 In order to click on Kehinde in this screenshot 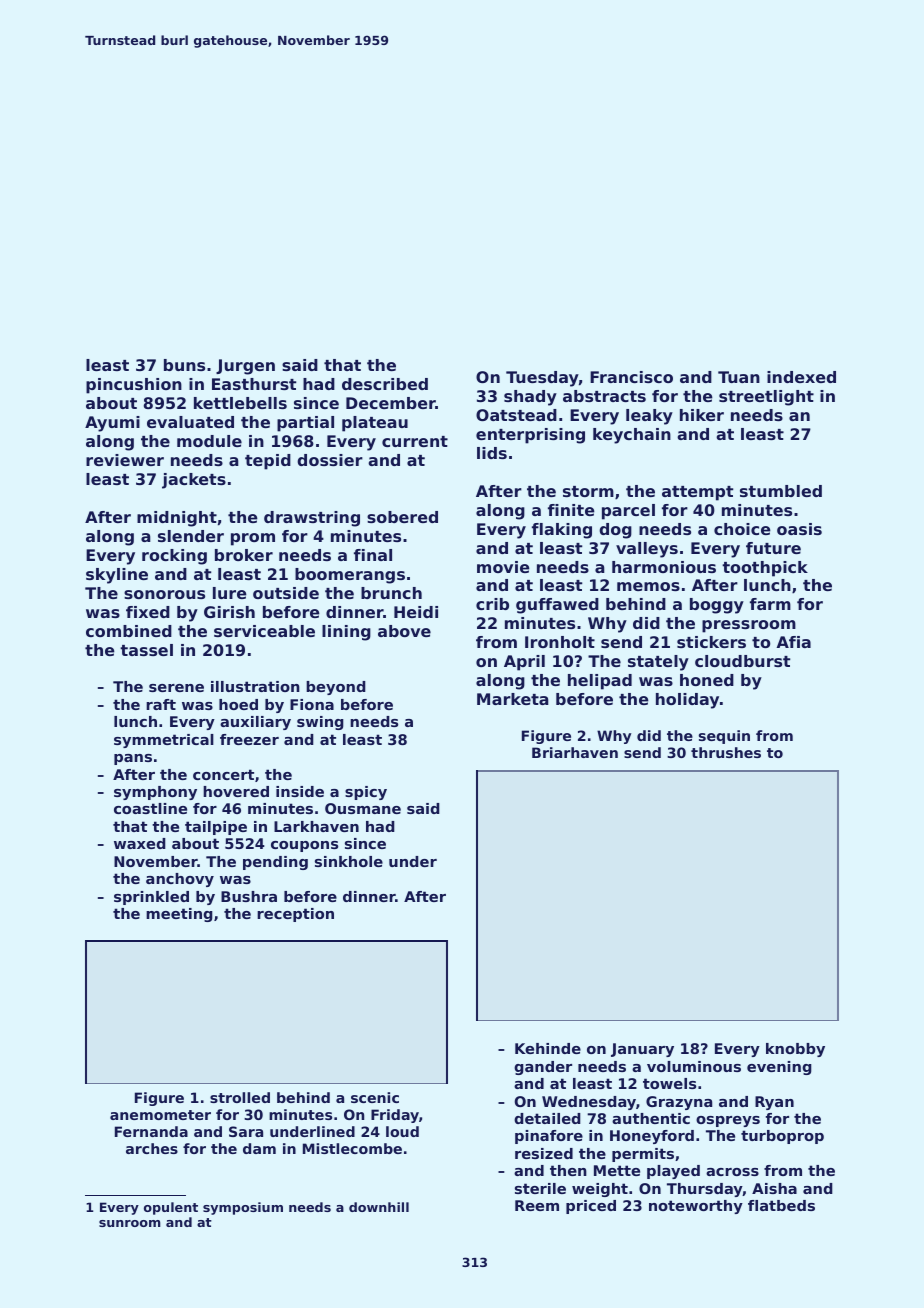, I will do `click(548, 1048)`.
